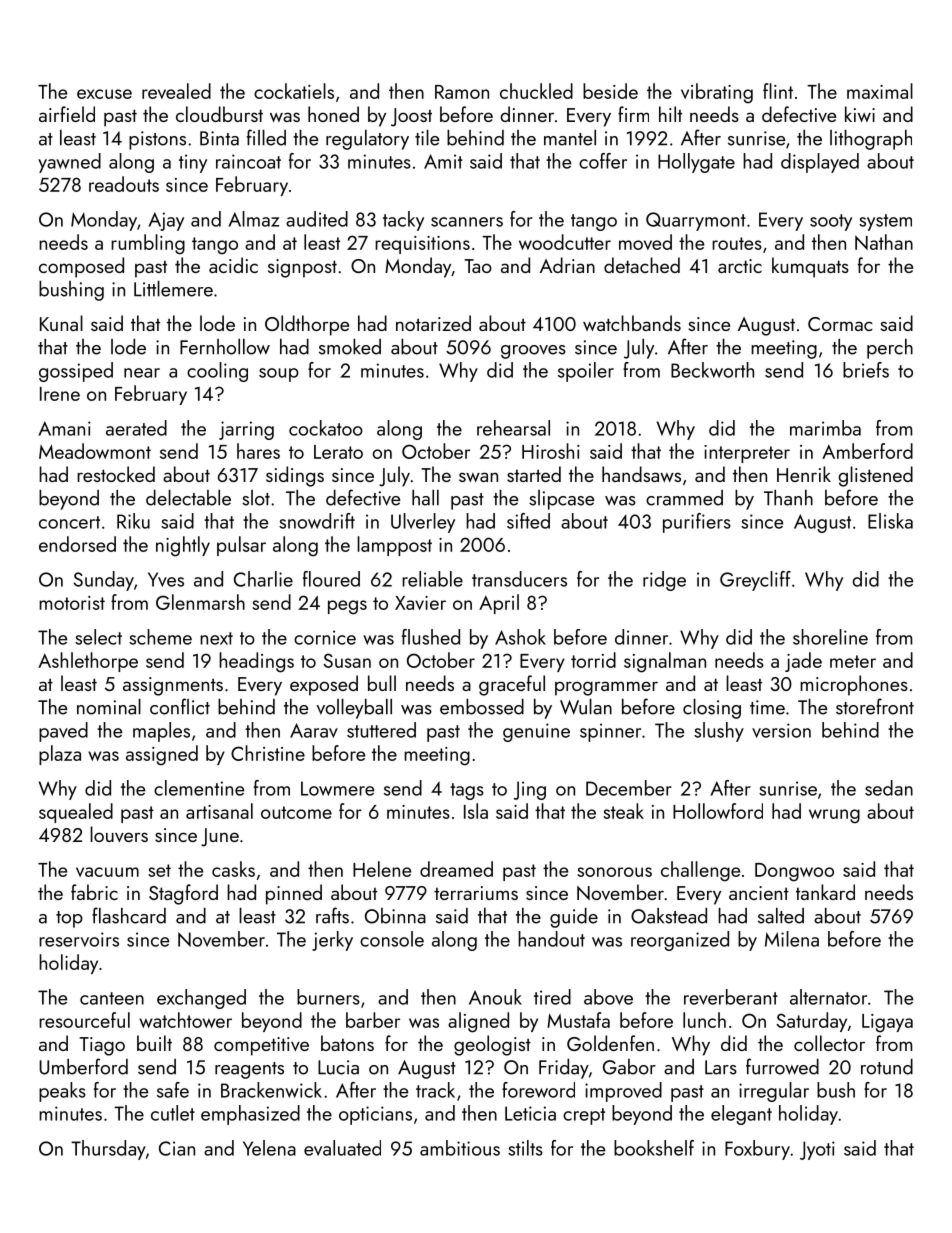 This image has width=952, height=1233. What do you see at coordinates (456, 869) in the image?
I see `dreamed` at bounding box center [456, 869].
